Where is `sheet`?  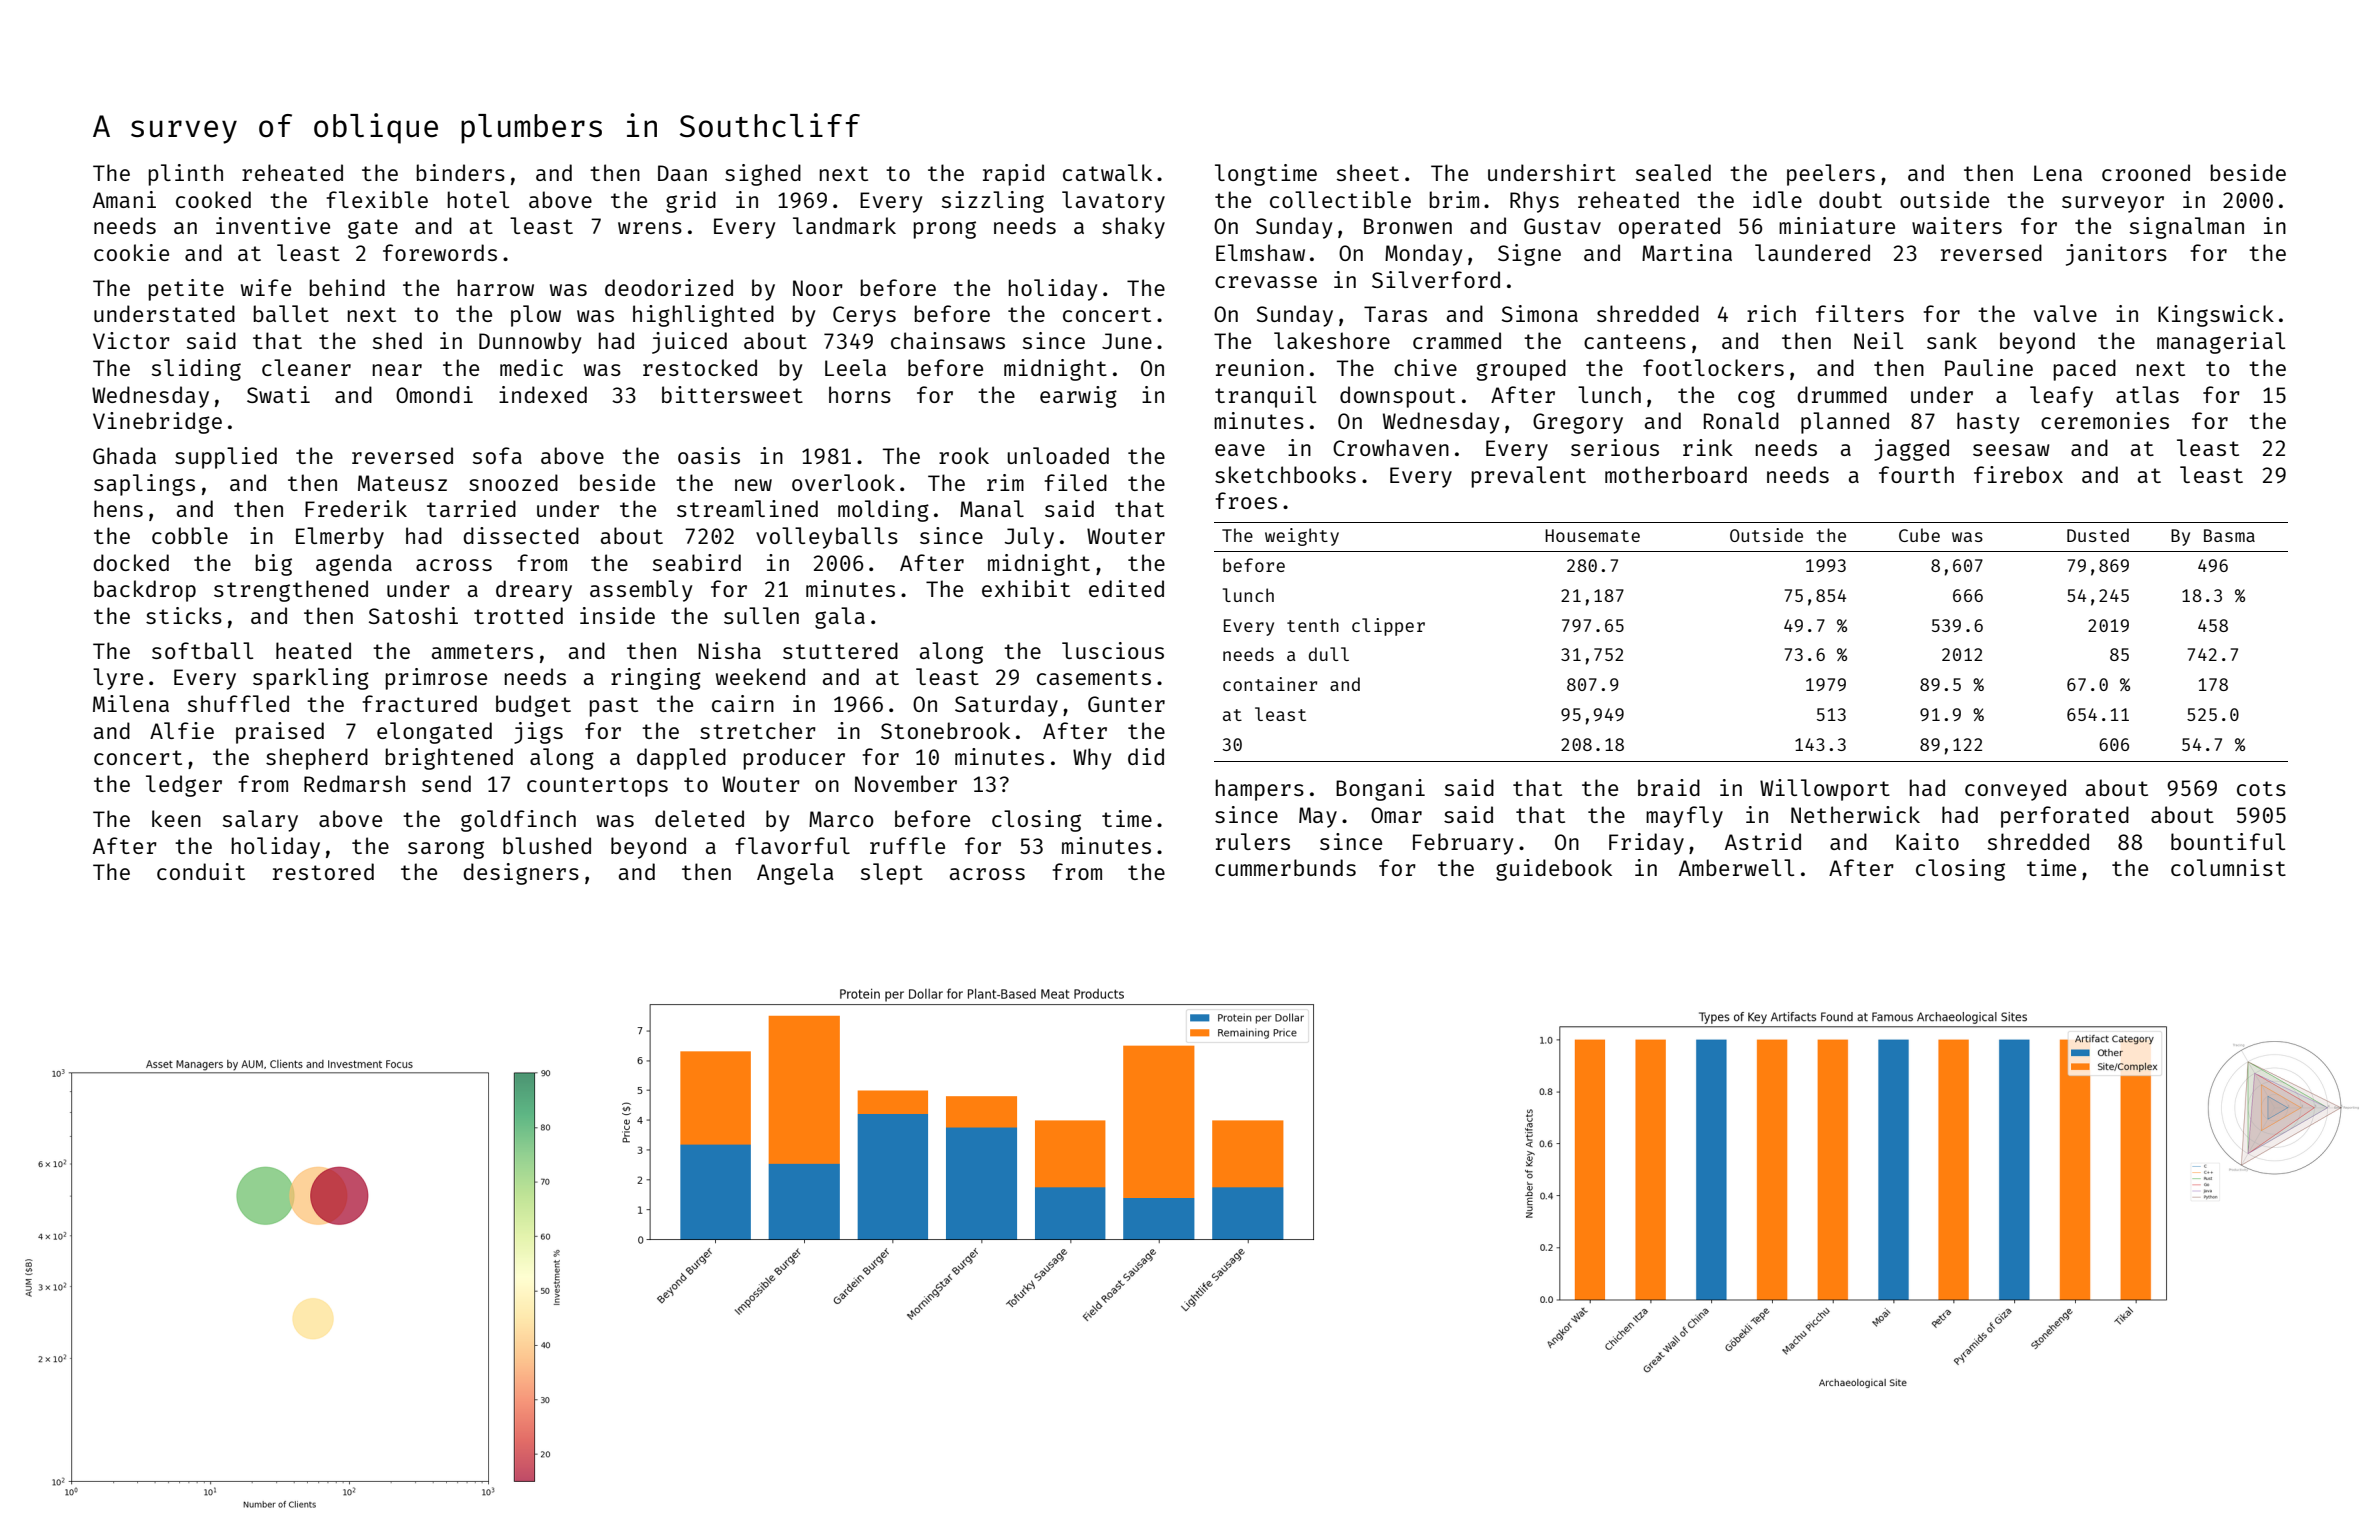
sheet is located at coordinates (1368, 172).
